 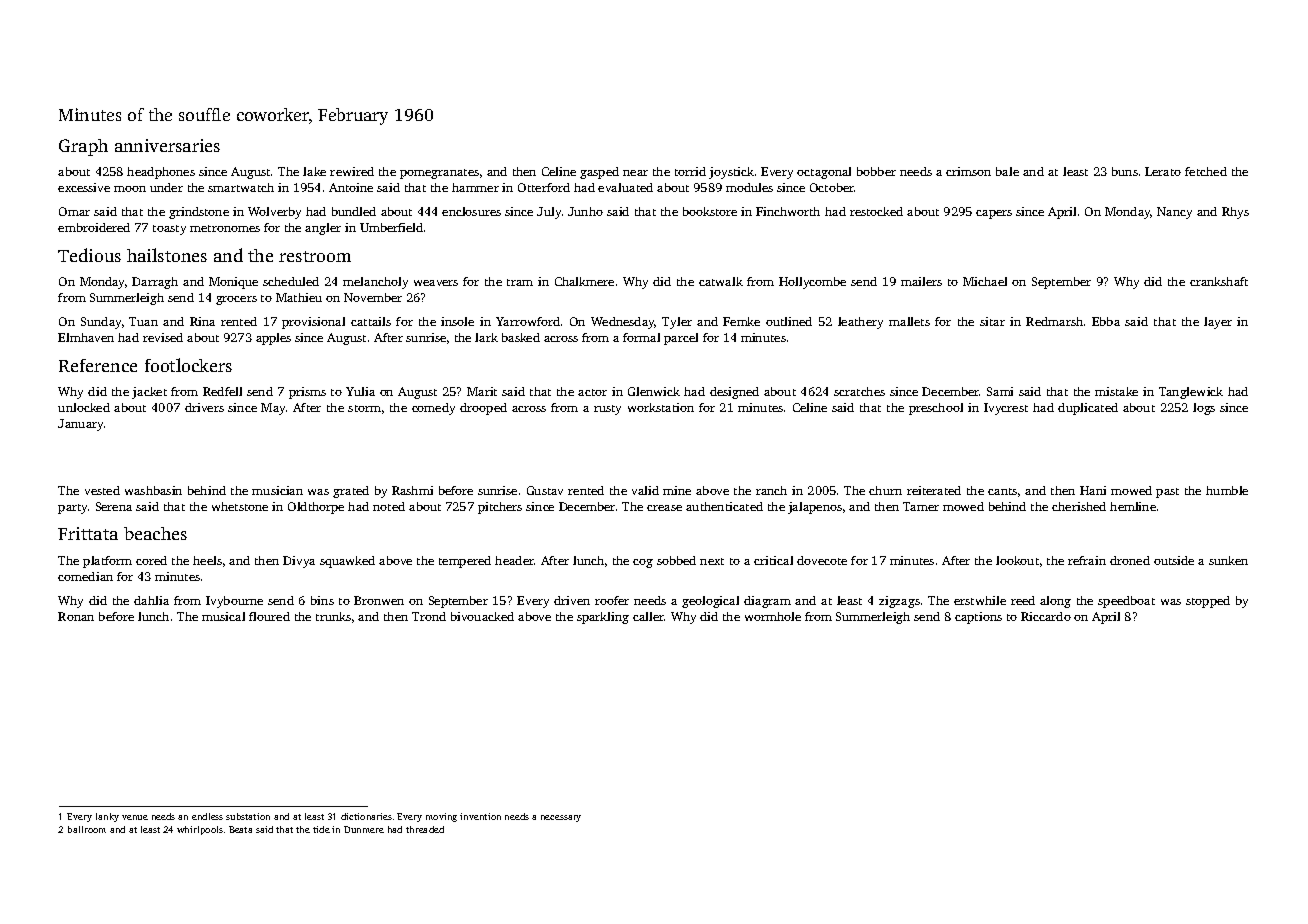 What do you see at coordinates (561, 818) in the image?
I see `necessary` at bounding box center [561, 818].
